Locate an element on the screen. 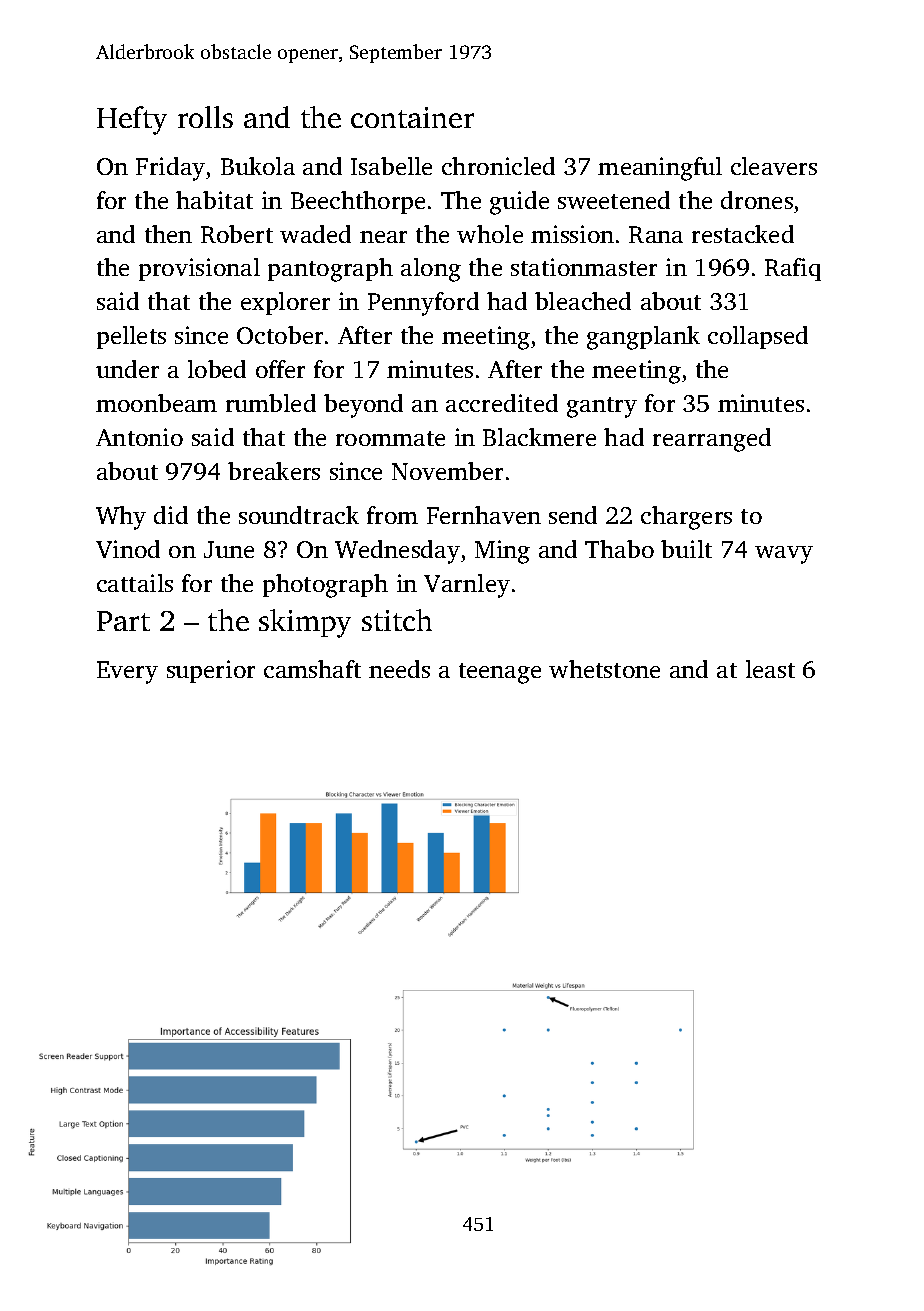 The height and width of the screenshot is (1311, 924). Why is located at coordinates (121, 518).
